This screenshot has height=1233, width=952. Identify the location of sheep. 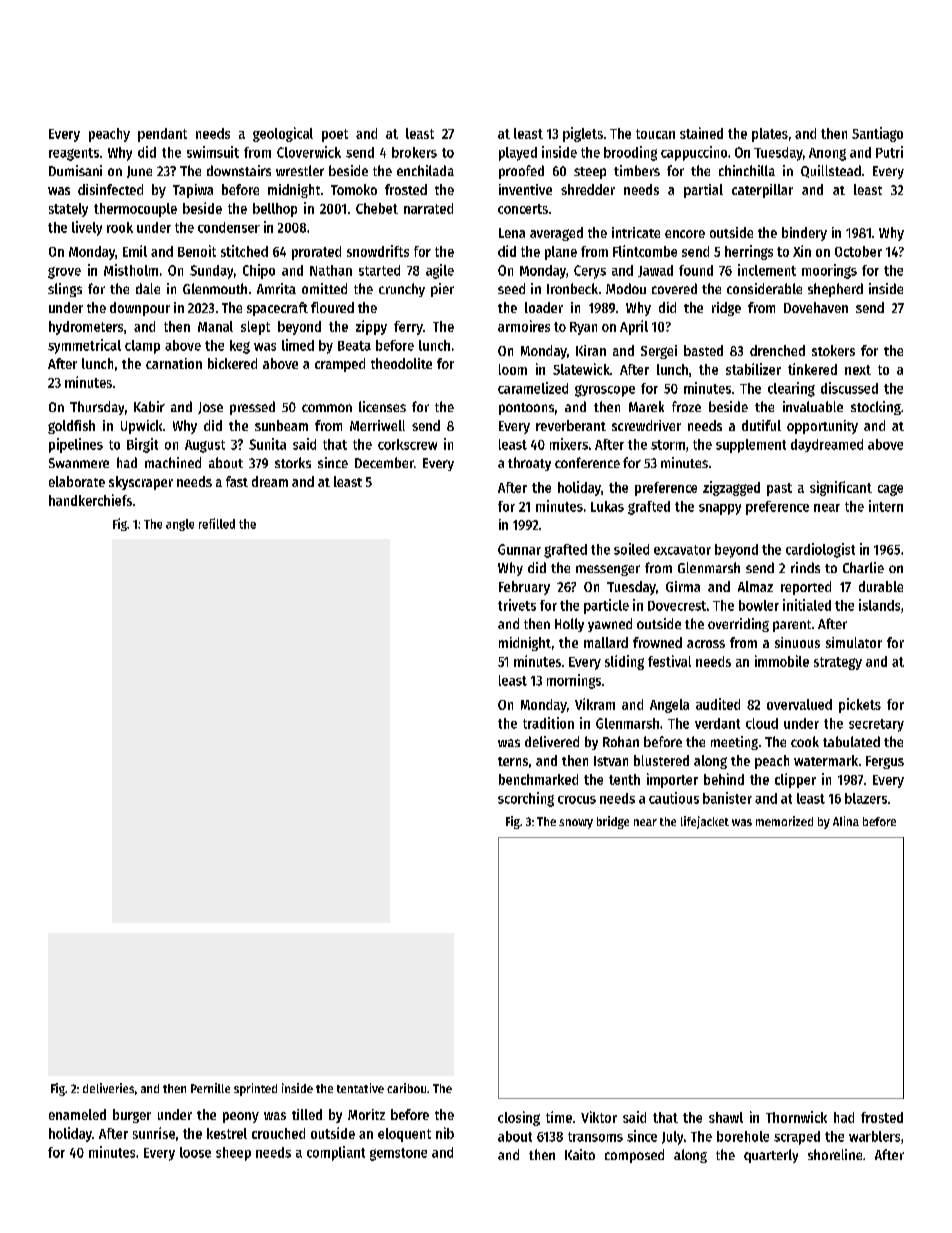
(233, 1154).
